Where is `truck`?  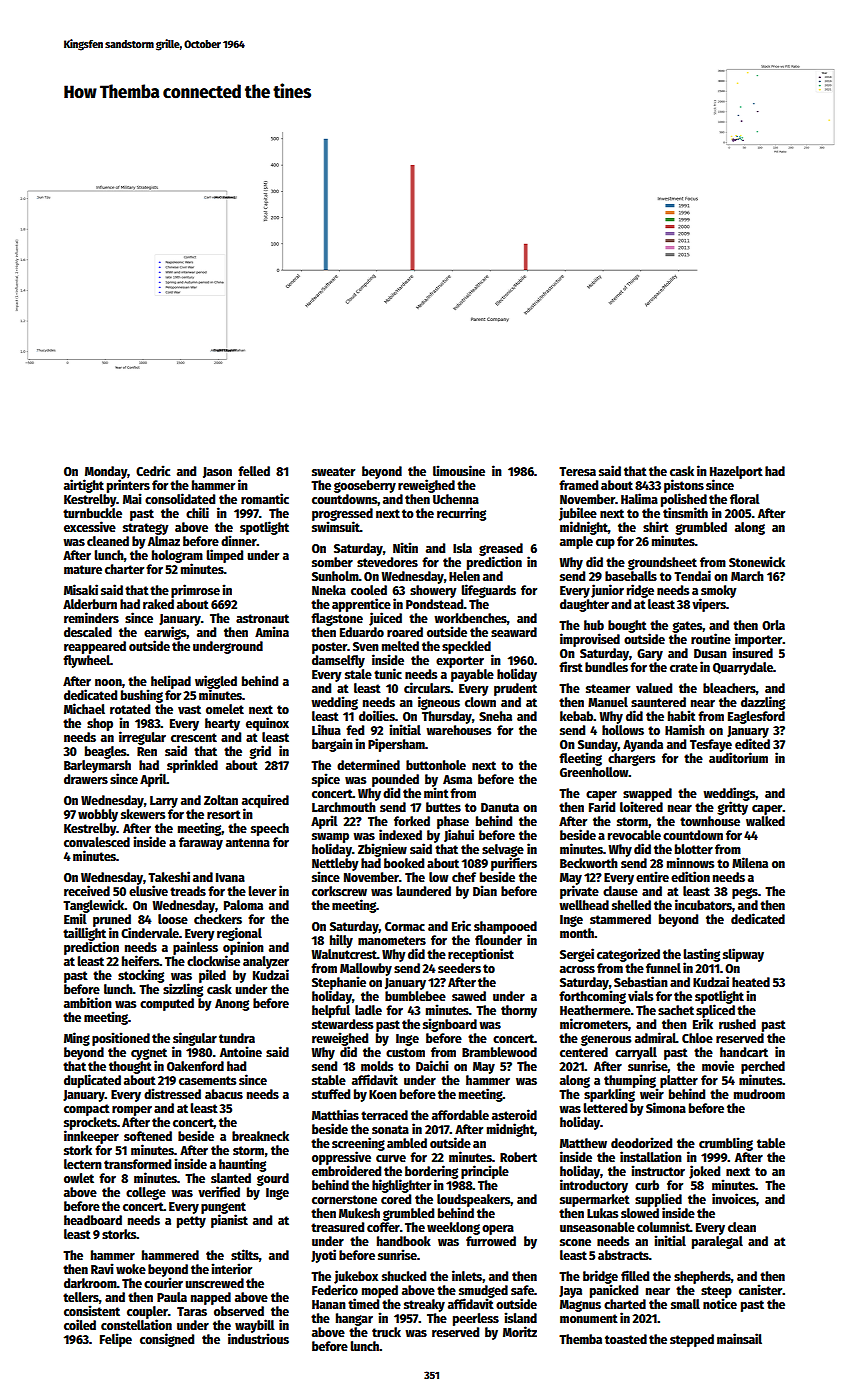 truck is located at coordinates (386, 1332).
